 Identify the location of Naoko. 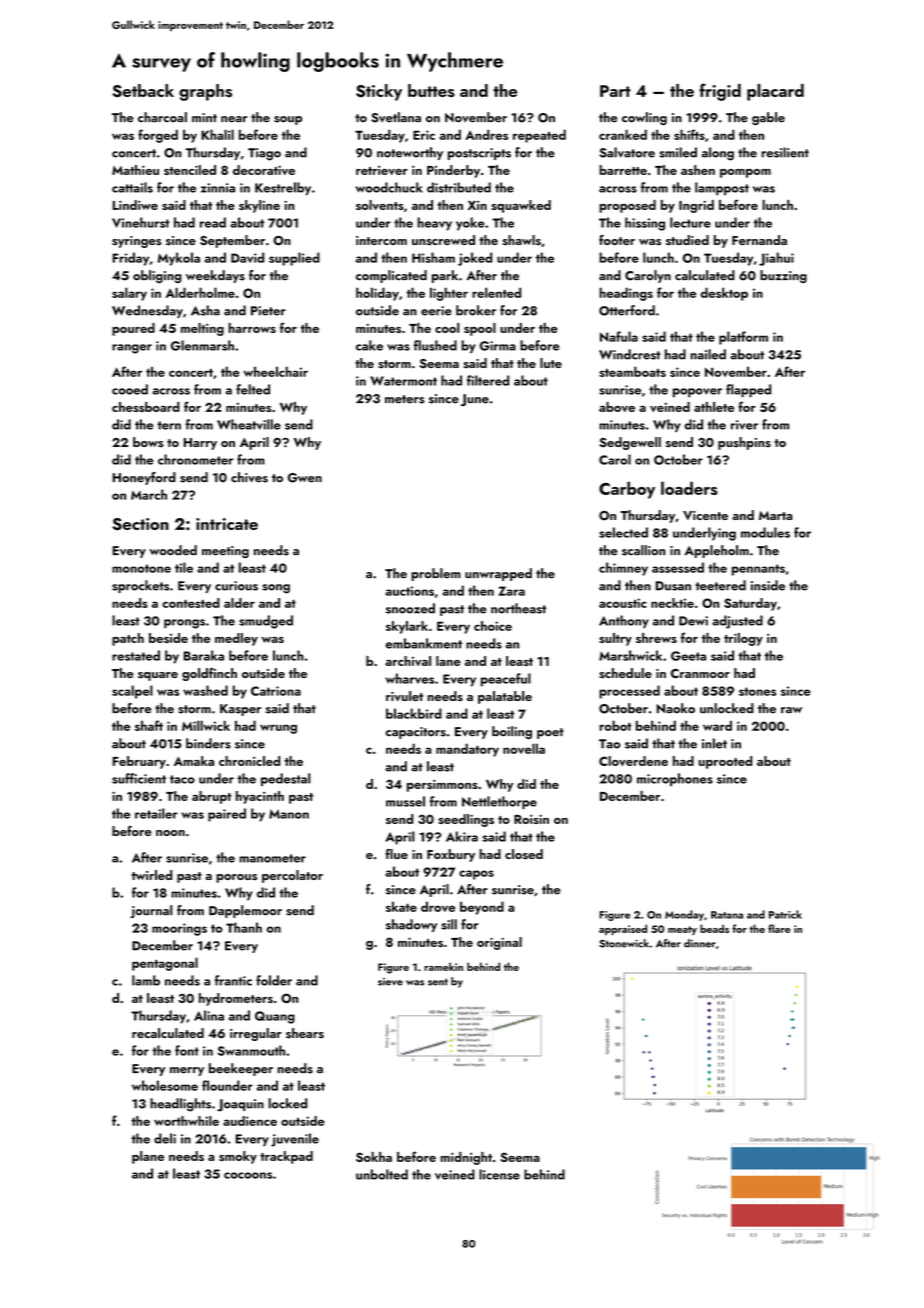
(676, 708).
